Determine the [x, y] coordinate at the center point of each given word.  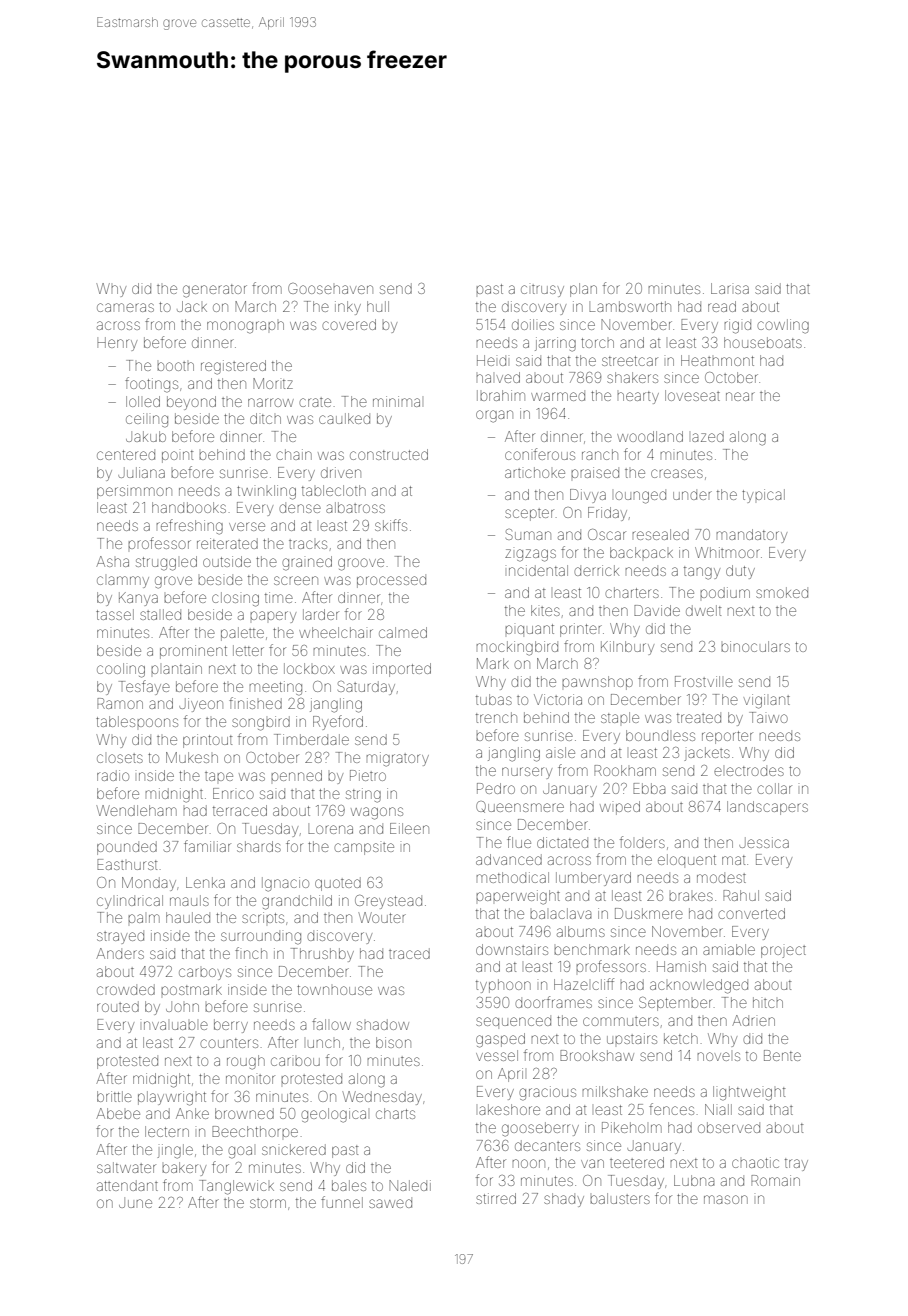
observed [729, 1127]
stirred [496, 1198]
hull [378, 306]
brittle [114, 1096]
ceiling [147, 420]
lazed [708, 436]
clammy [123, 582]
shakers [632, 377]
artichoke [535, 472]
